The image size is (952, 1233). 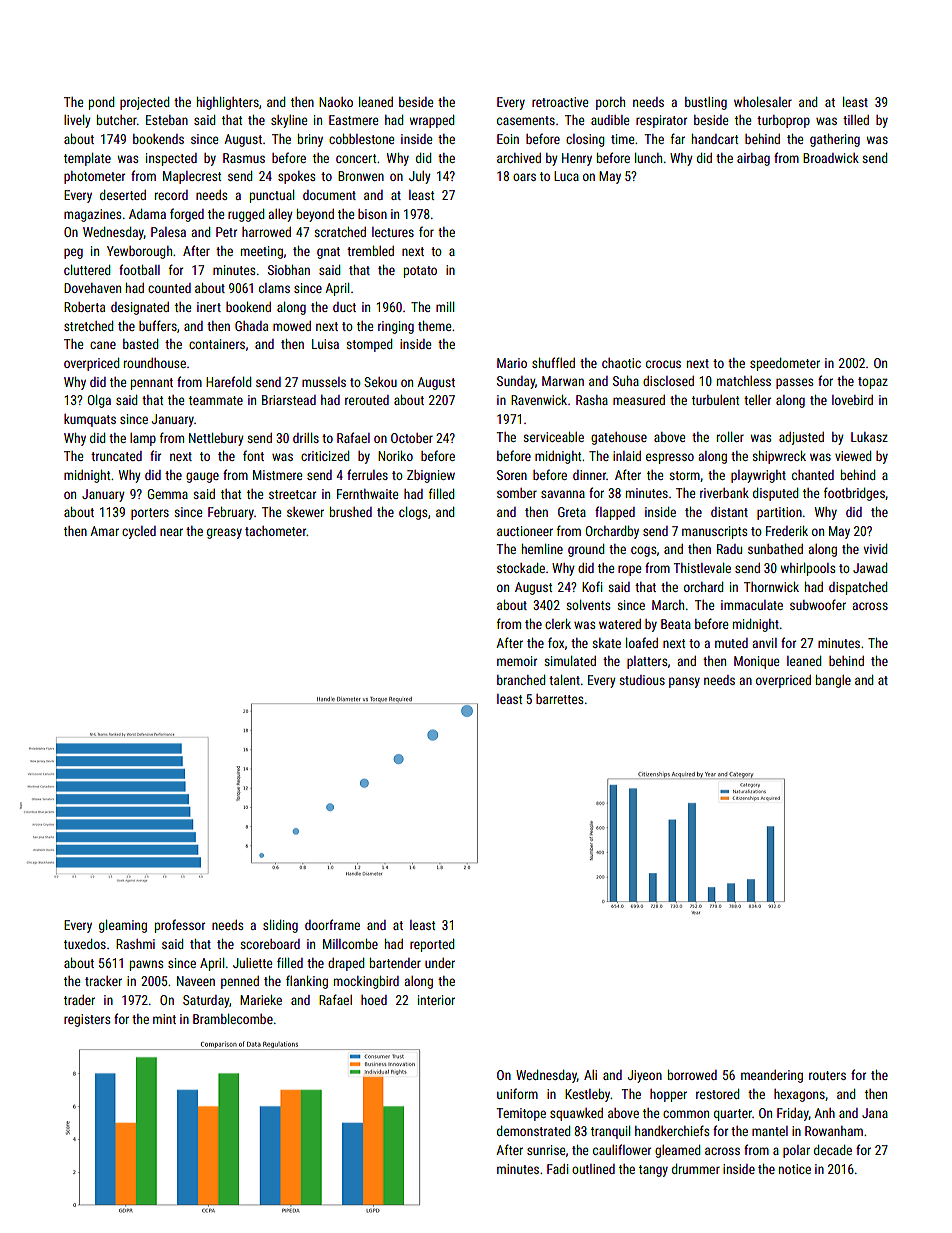 What do you see at coordinates (104, 531) in the image?
I see `Amar` at bounding box center [104, 531].
